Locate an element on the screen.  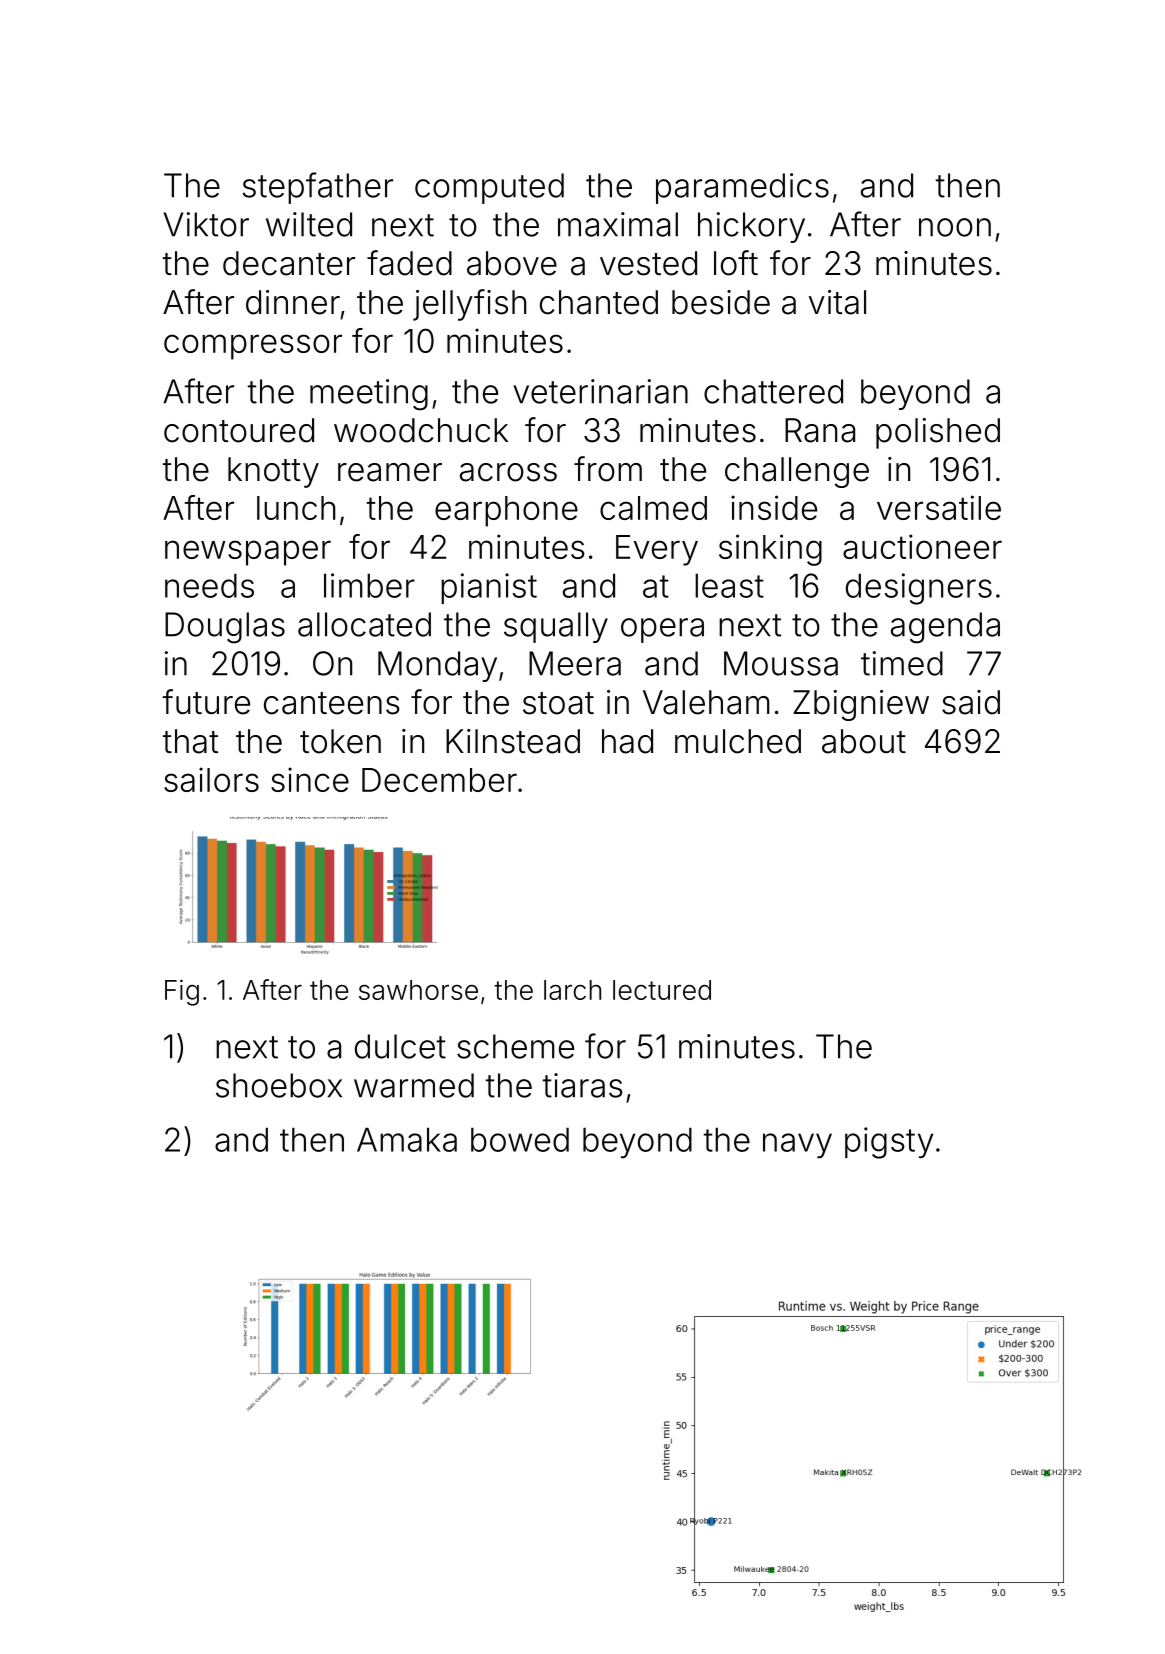
versatile is located at coordinates (939, 507).
